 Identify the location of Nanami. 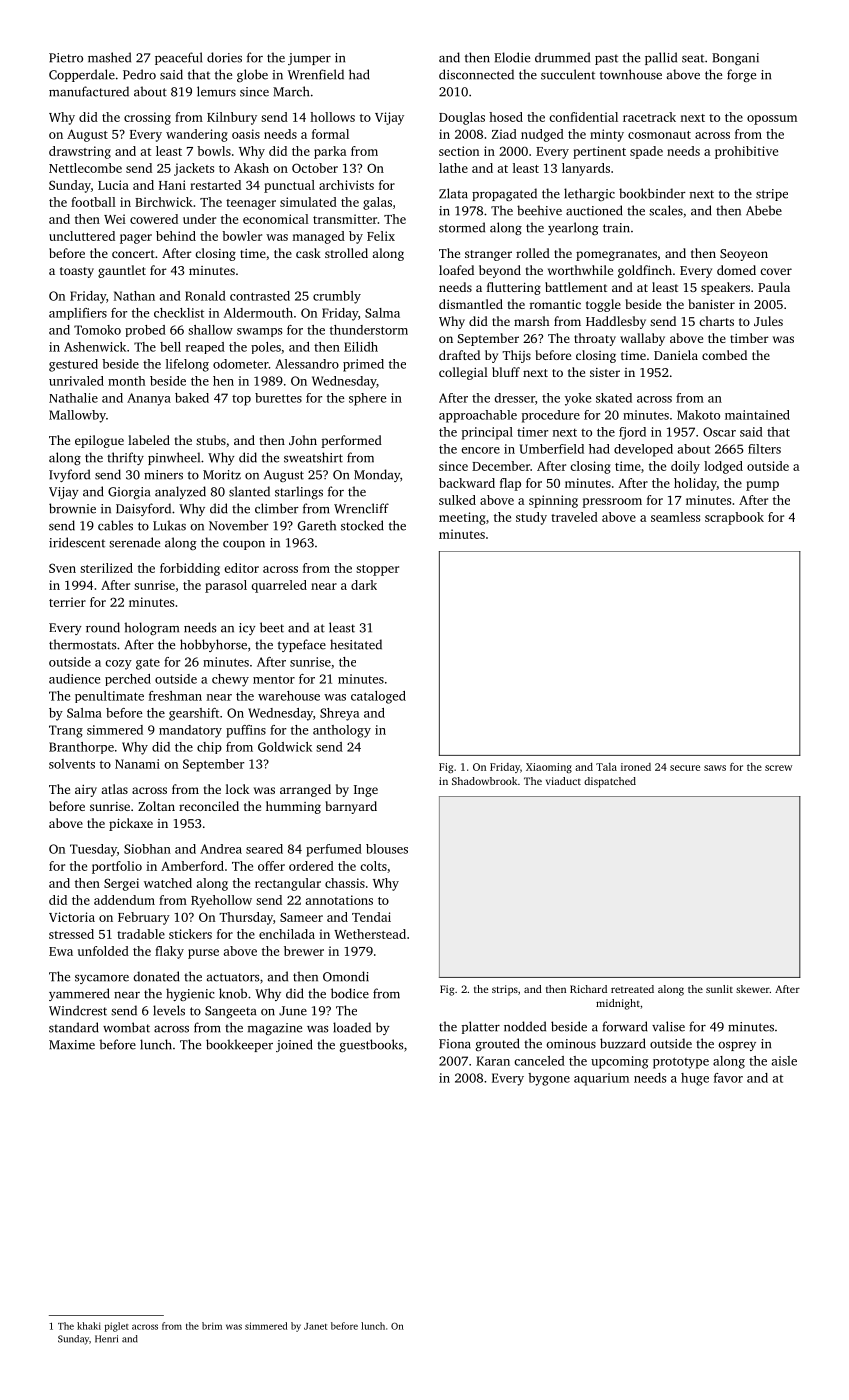
(137, 764).
